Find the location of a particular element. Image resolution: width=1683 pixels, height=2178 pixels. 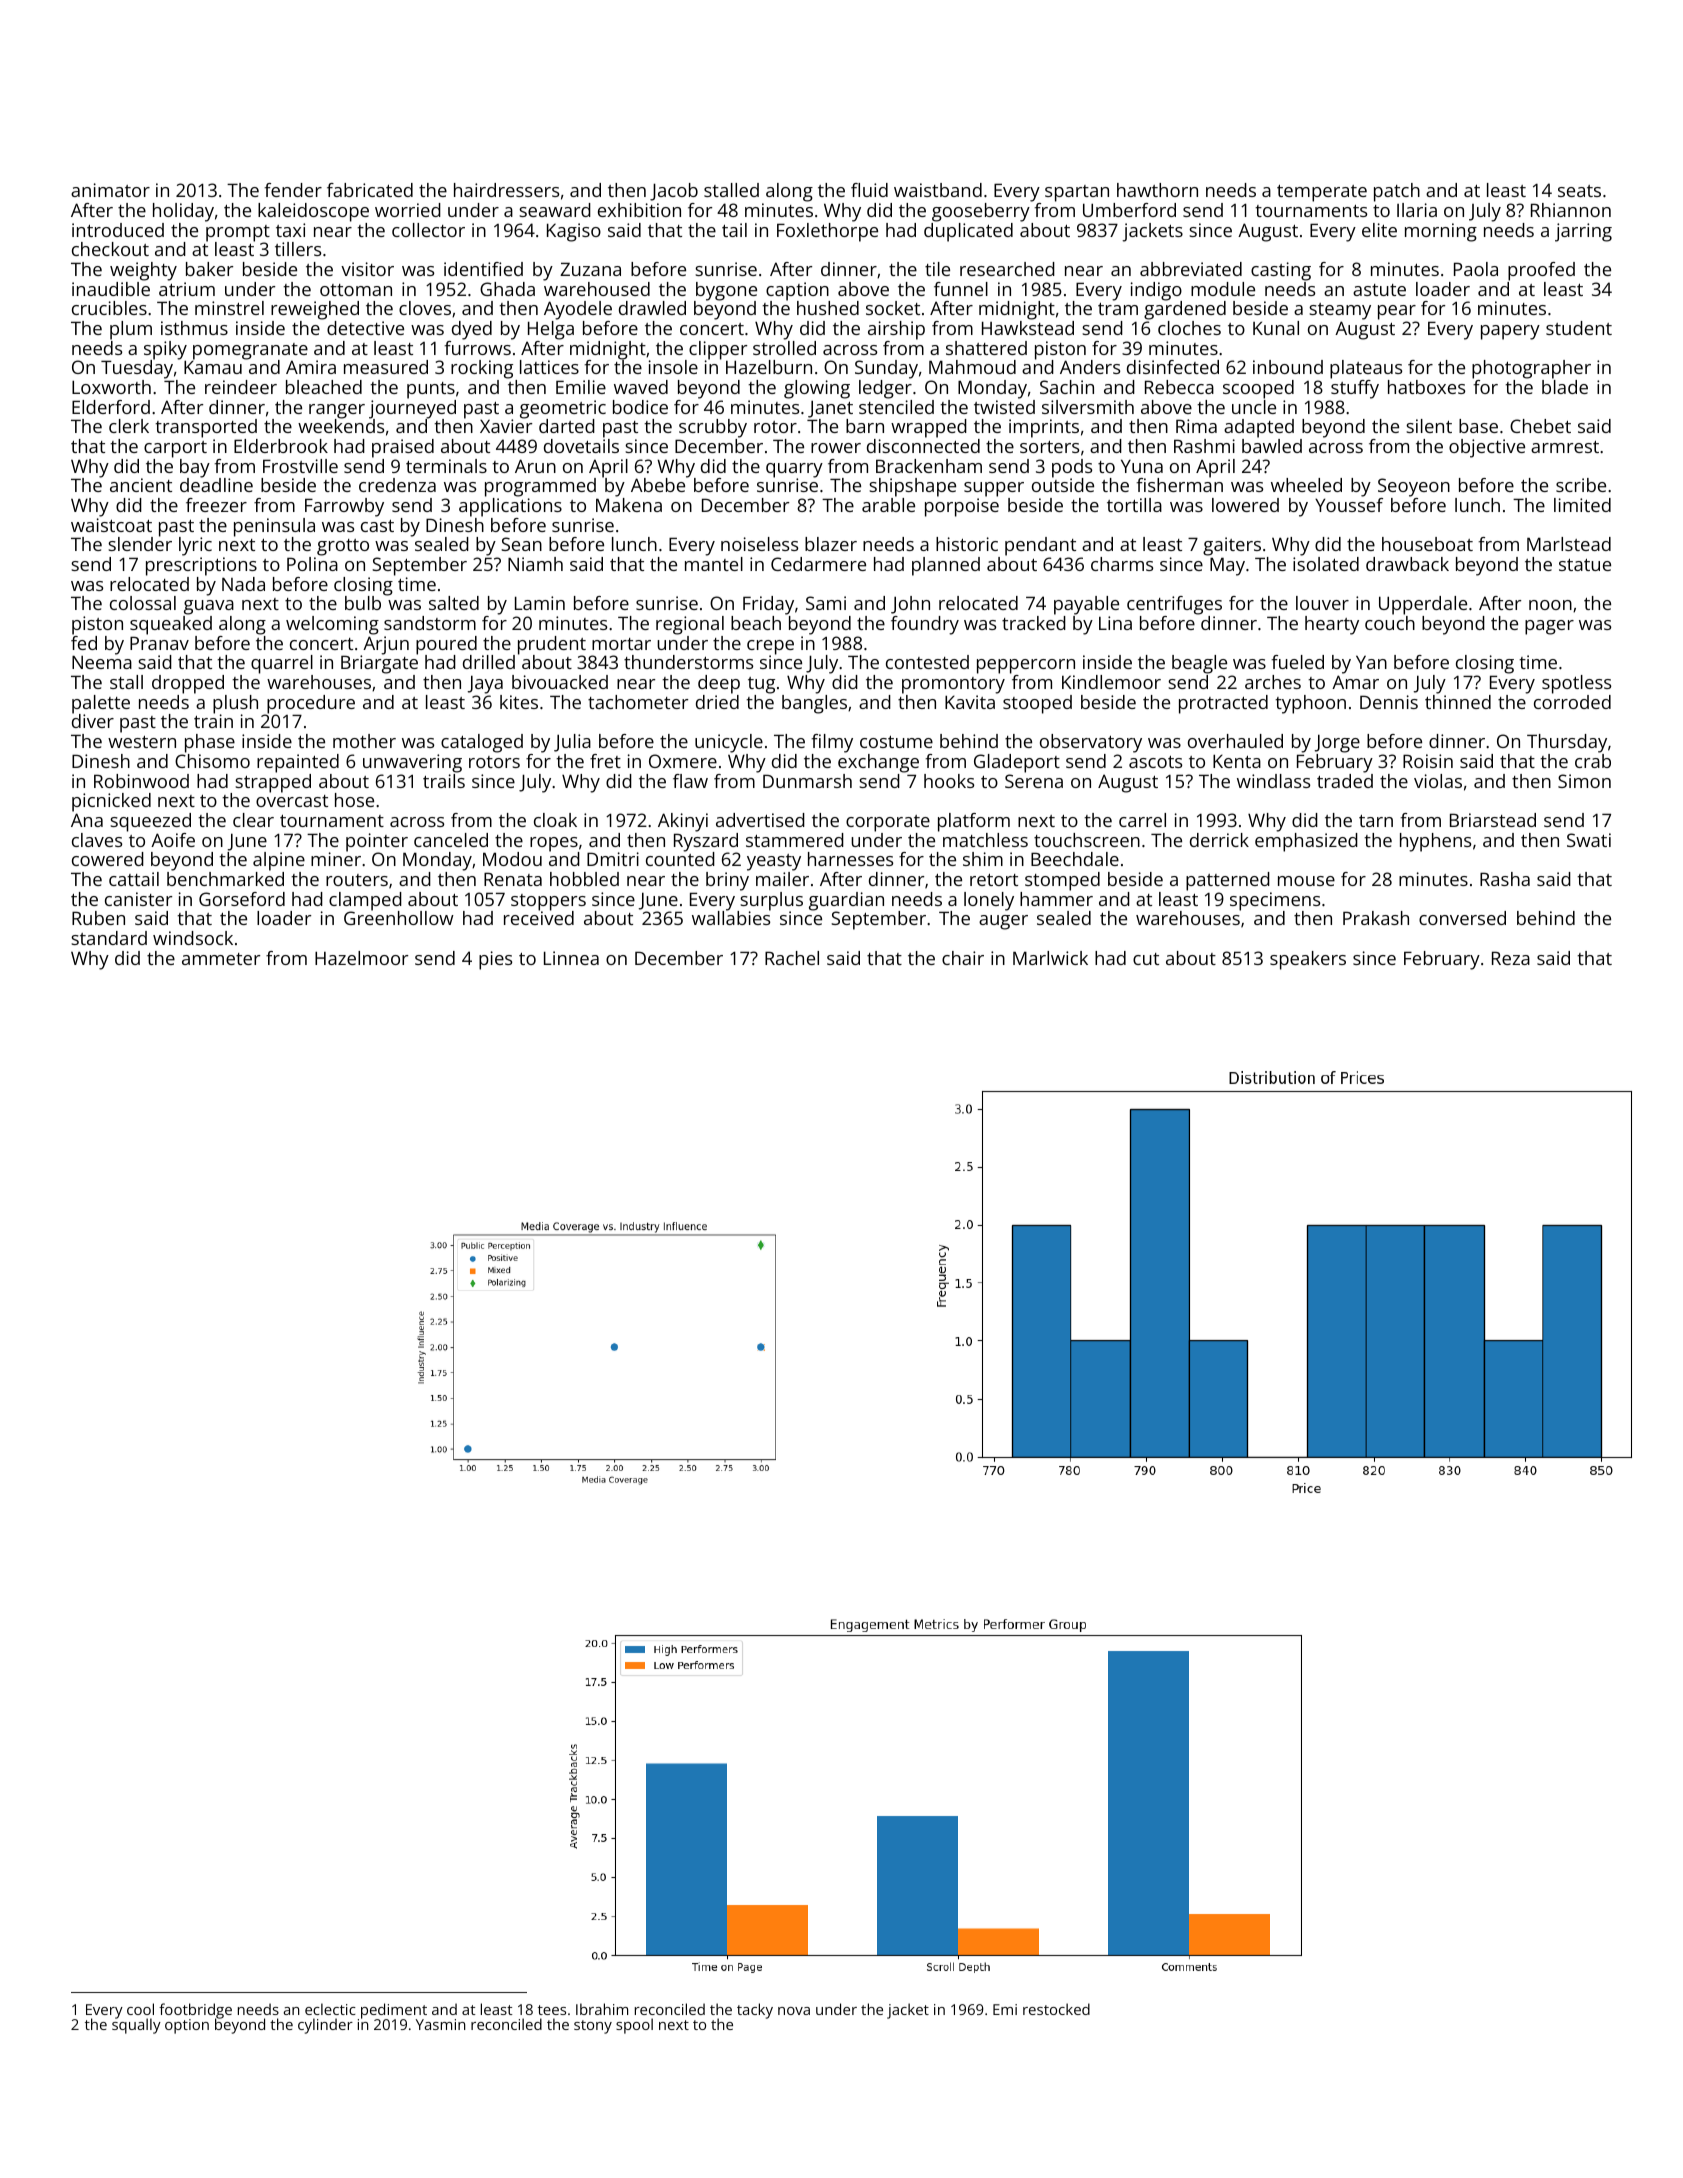

ammeter is located at coordinates (221, 959).
